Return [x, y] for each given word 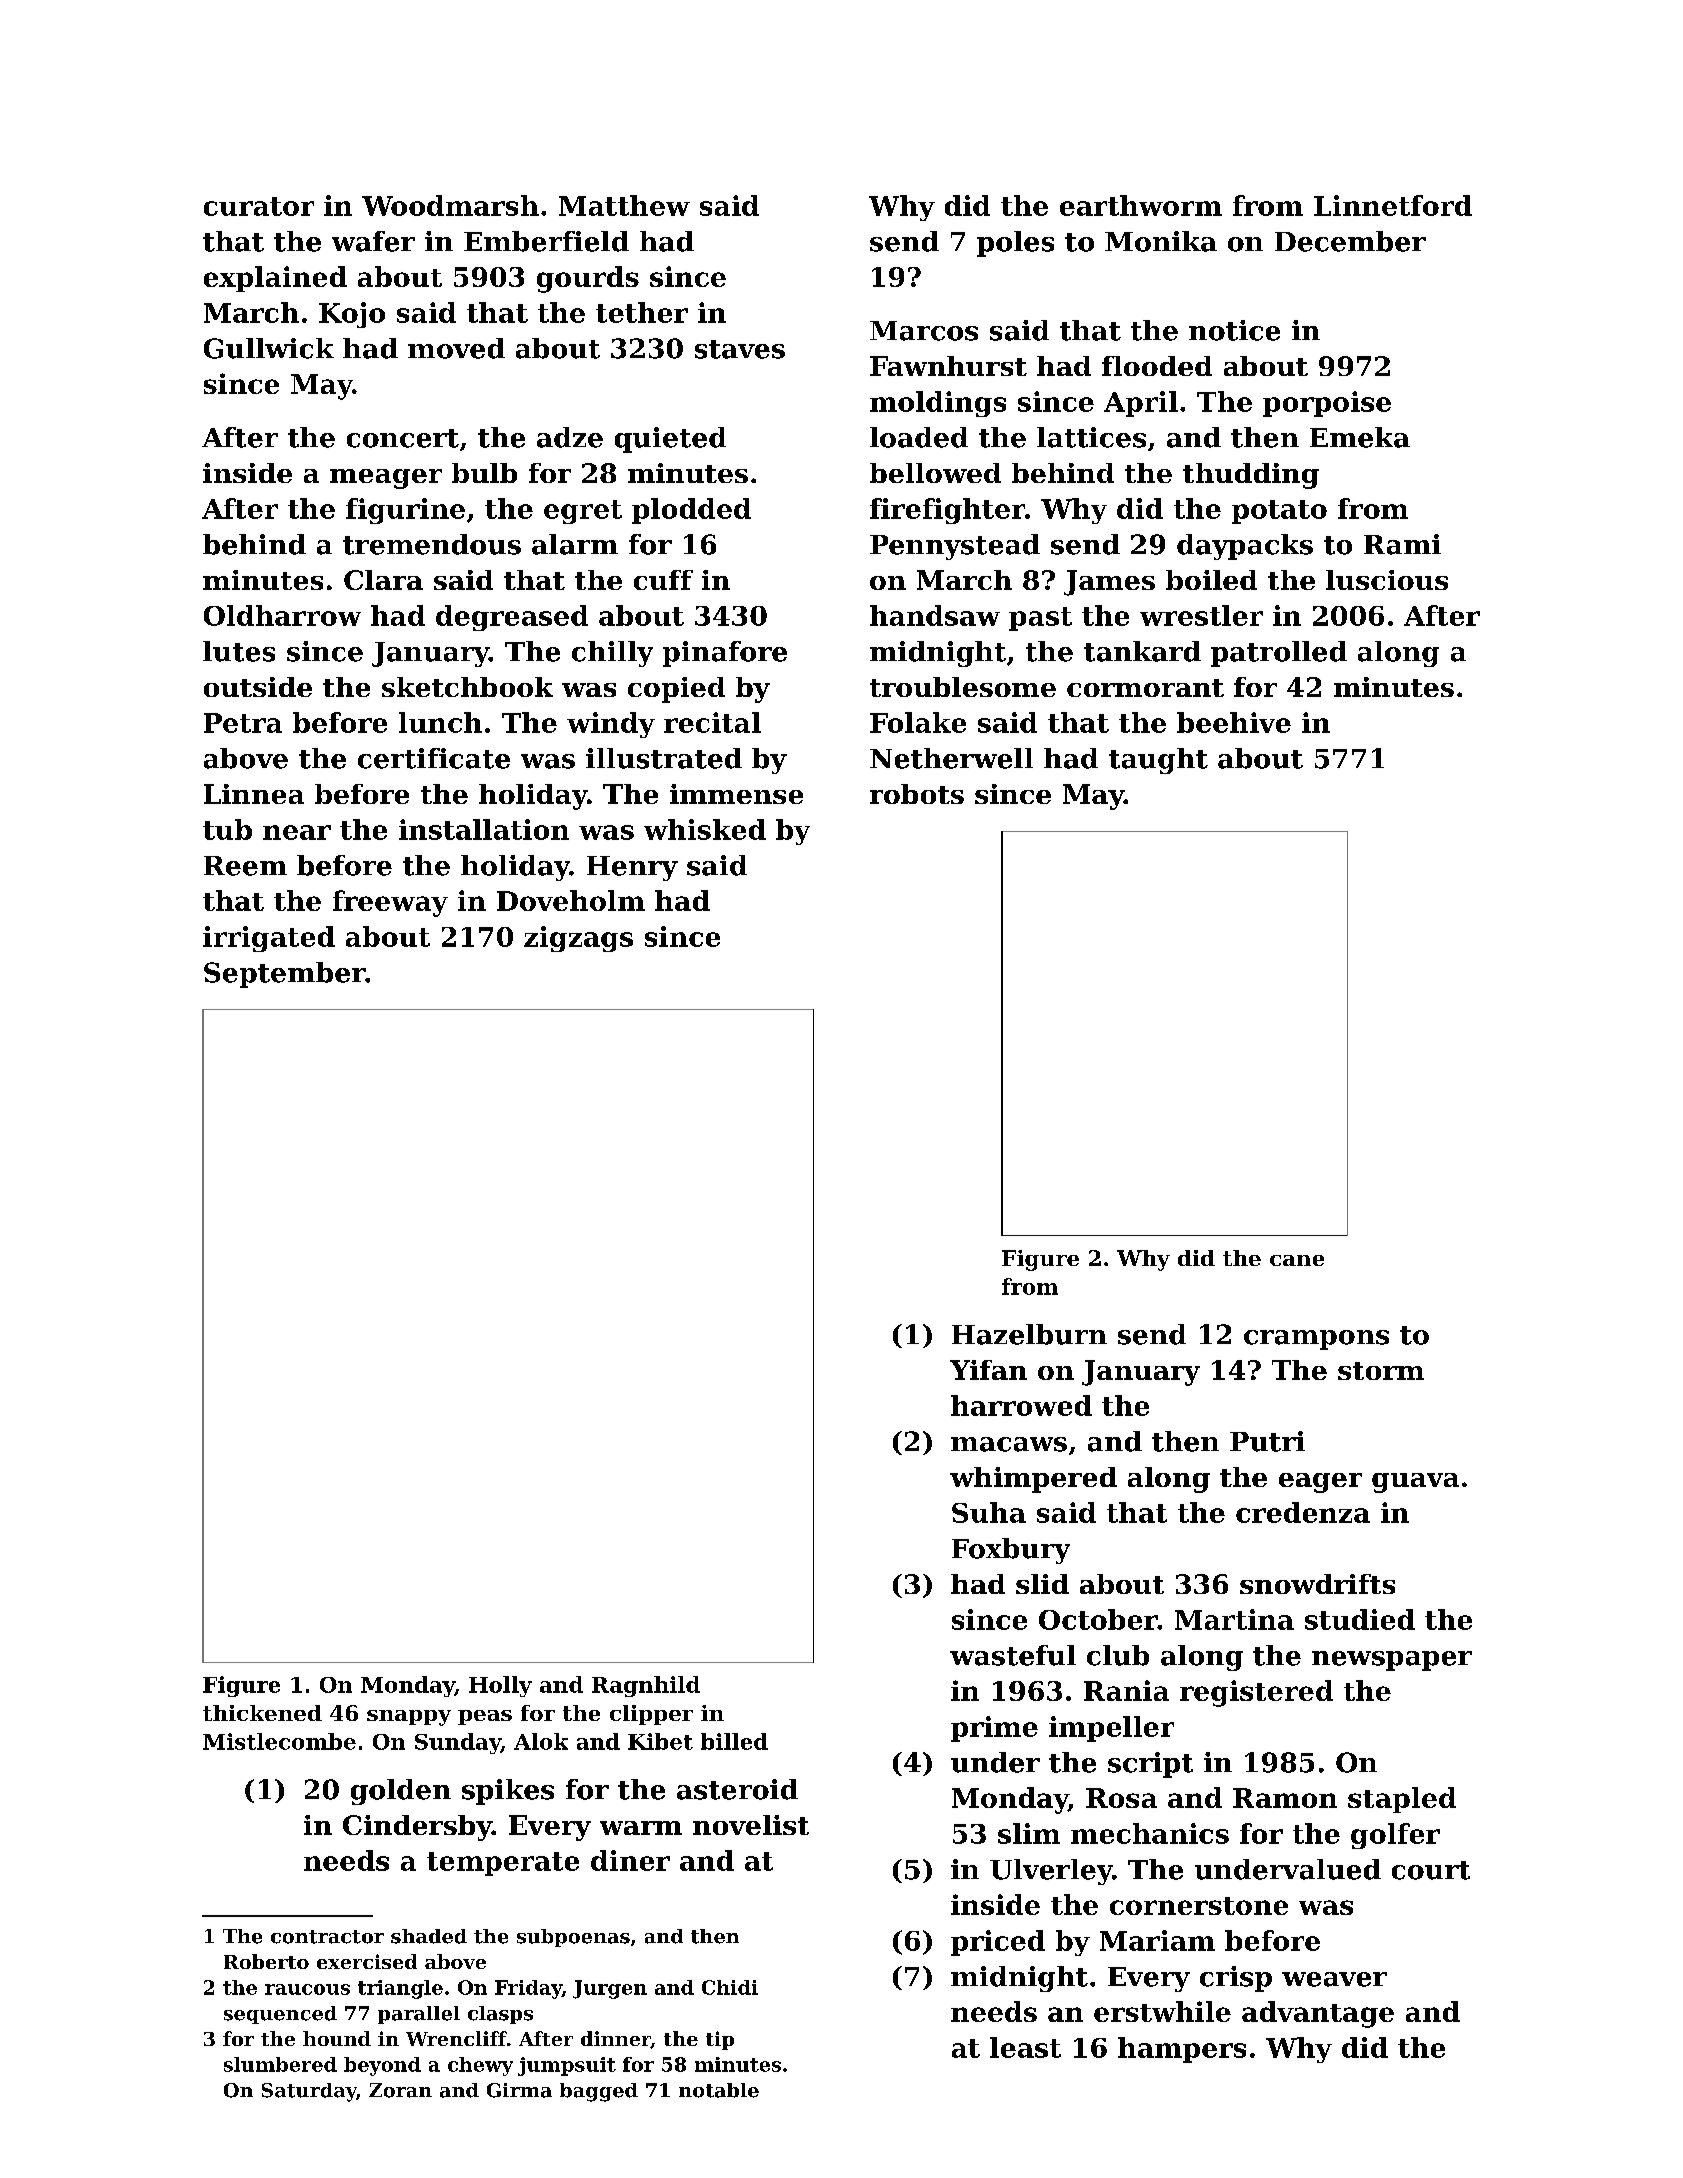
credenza [1303, 1512]
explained [275, 279]
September [284, 975]
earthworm [1141, 205]
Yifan [988, 1370]
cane [1297, 1260]
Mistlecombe [279, 1741]
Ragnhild [646, 1686]
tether [642, 312]
